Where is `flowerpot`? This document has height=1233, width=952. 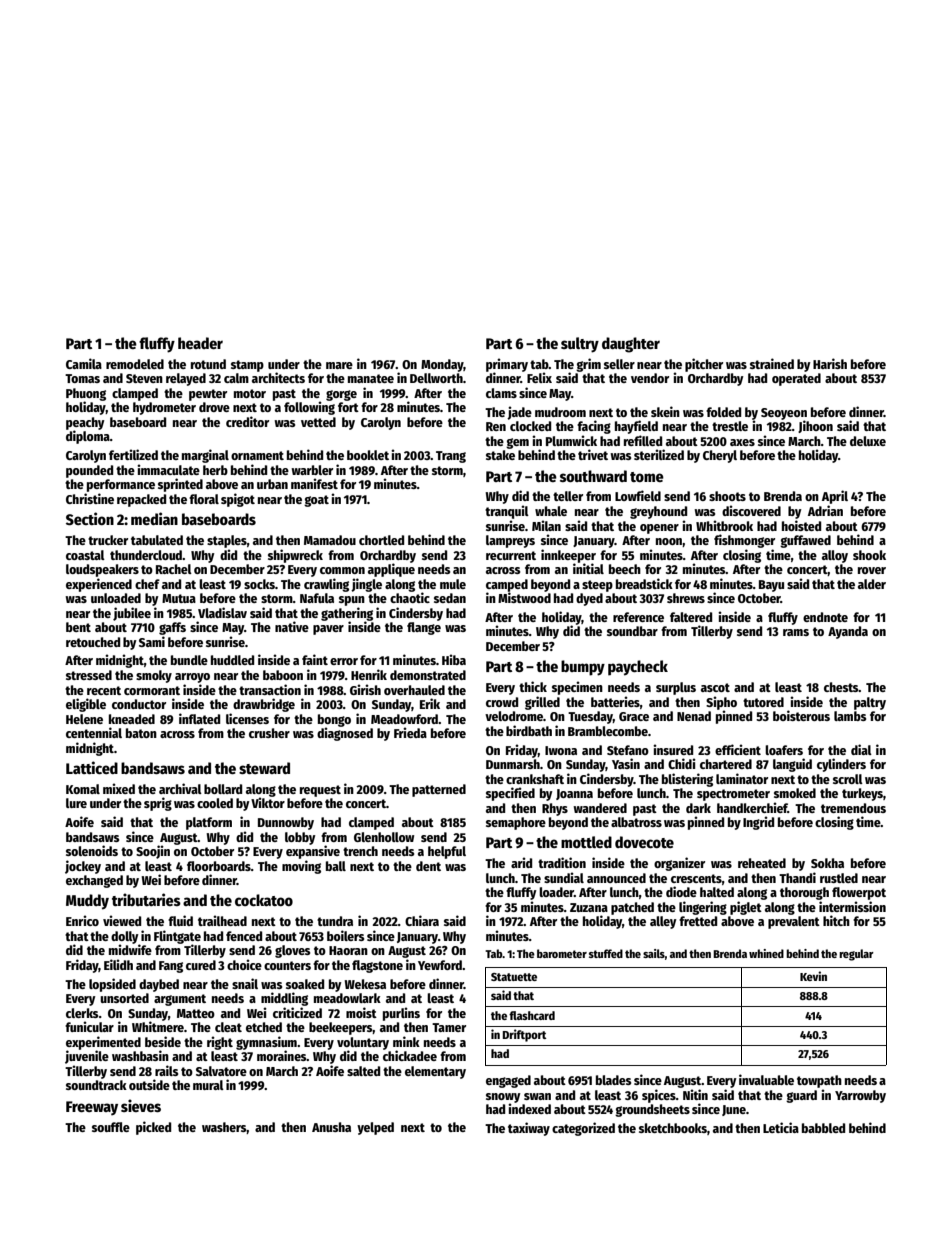 flowerpot is located at coordinates (859, 893).
